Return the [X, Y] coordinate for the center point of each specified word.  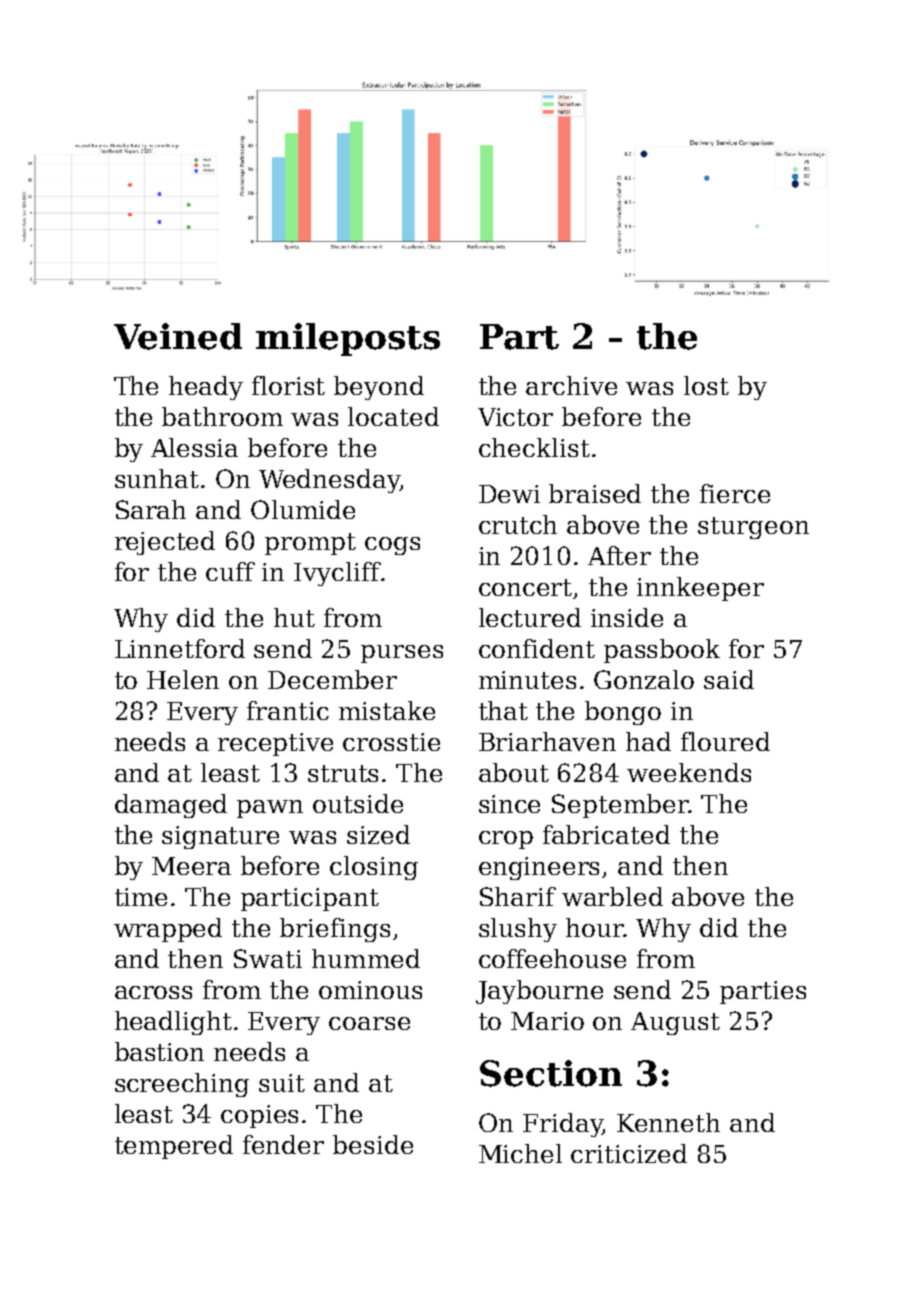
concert [525, 587]
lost [706, 385]
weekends [689, 772]
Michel [520, 1153]
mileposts [348, 339]
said [729, 679]
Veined [178, 336]
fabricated [606, 834]
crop [506, 840]
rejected [165, 543]
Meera [191, 866]
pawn [270, 809]
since [509, 804]
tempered [174, 1147]
